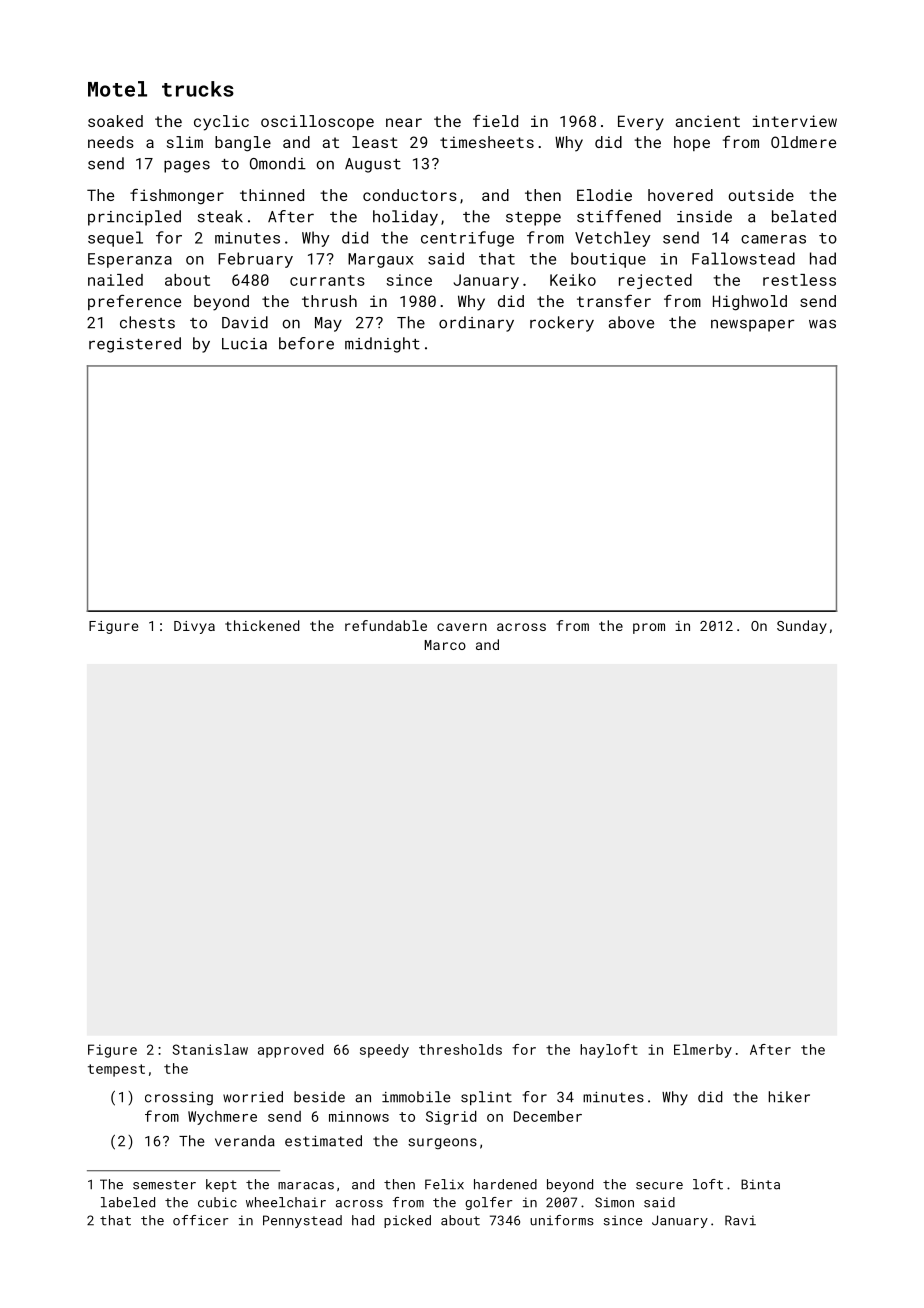 This screenshot has height=1308, width=924. Describe the element at coordinates (185, 142) in the screenshot. I see `slim` at that location.
